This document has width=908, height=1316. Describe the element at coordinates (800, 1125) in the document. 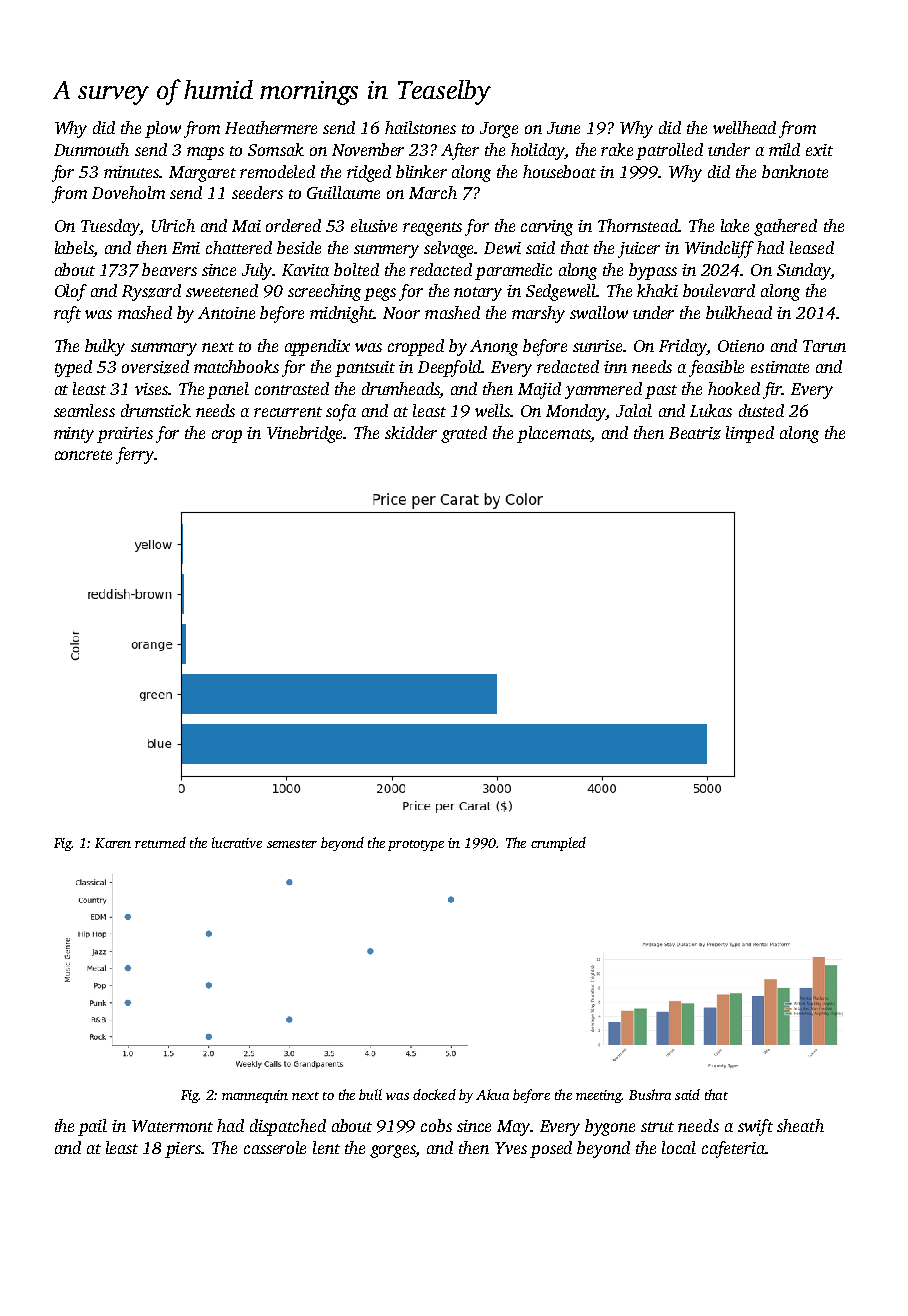

I see `sheath` at that location.
